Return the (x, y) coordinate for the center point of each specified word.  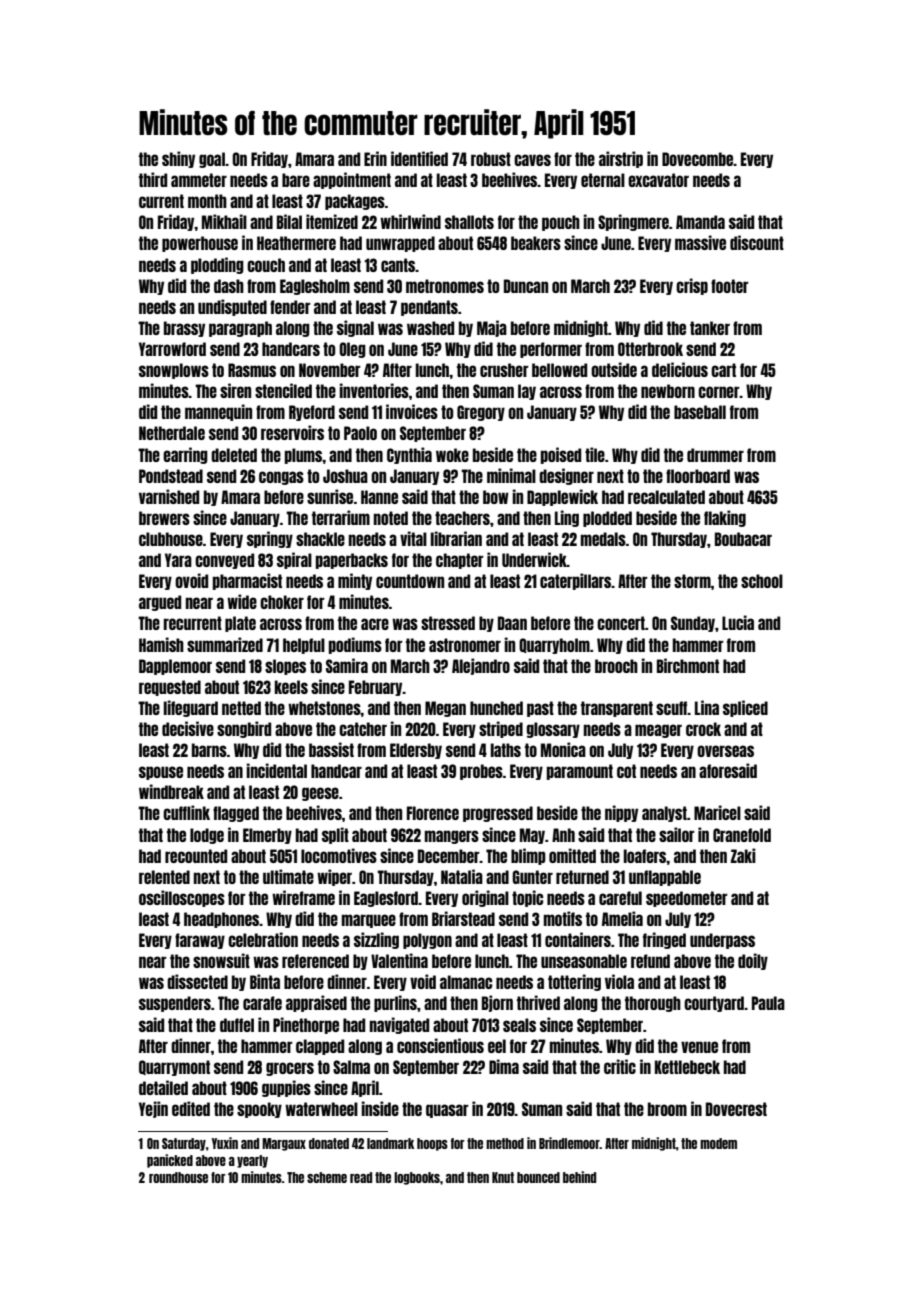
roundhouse (178, 1177)
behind (579, 1177)
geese (320, 794)
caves (532, 160)
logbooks (417, 1178)
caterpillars (576, 581)
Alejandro (481, 666)
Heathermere (296, 243)
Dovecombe (697, 159)
